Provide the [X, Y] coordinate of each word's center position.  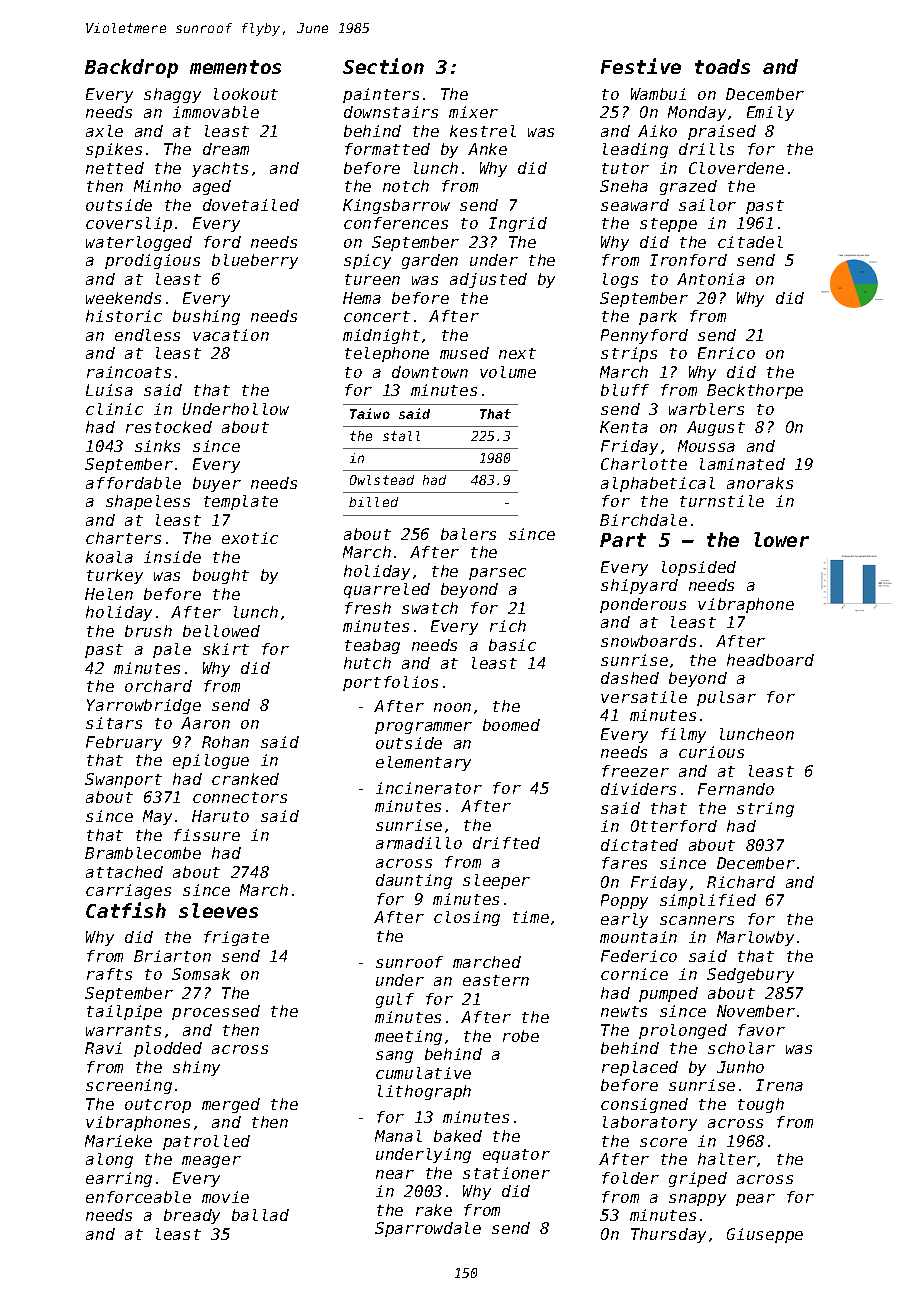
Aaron [205, 723]
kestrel [483, 131]
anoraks [760, 483]
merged [231, 1105]
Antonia [711, 279]
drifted [506, 843]
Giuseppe [765, 1235]
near [395, 1174]
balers [468, 534]
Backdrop [131, 68]
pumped [668, 994]
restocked [169, 427]
